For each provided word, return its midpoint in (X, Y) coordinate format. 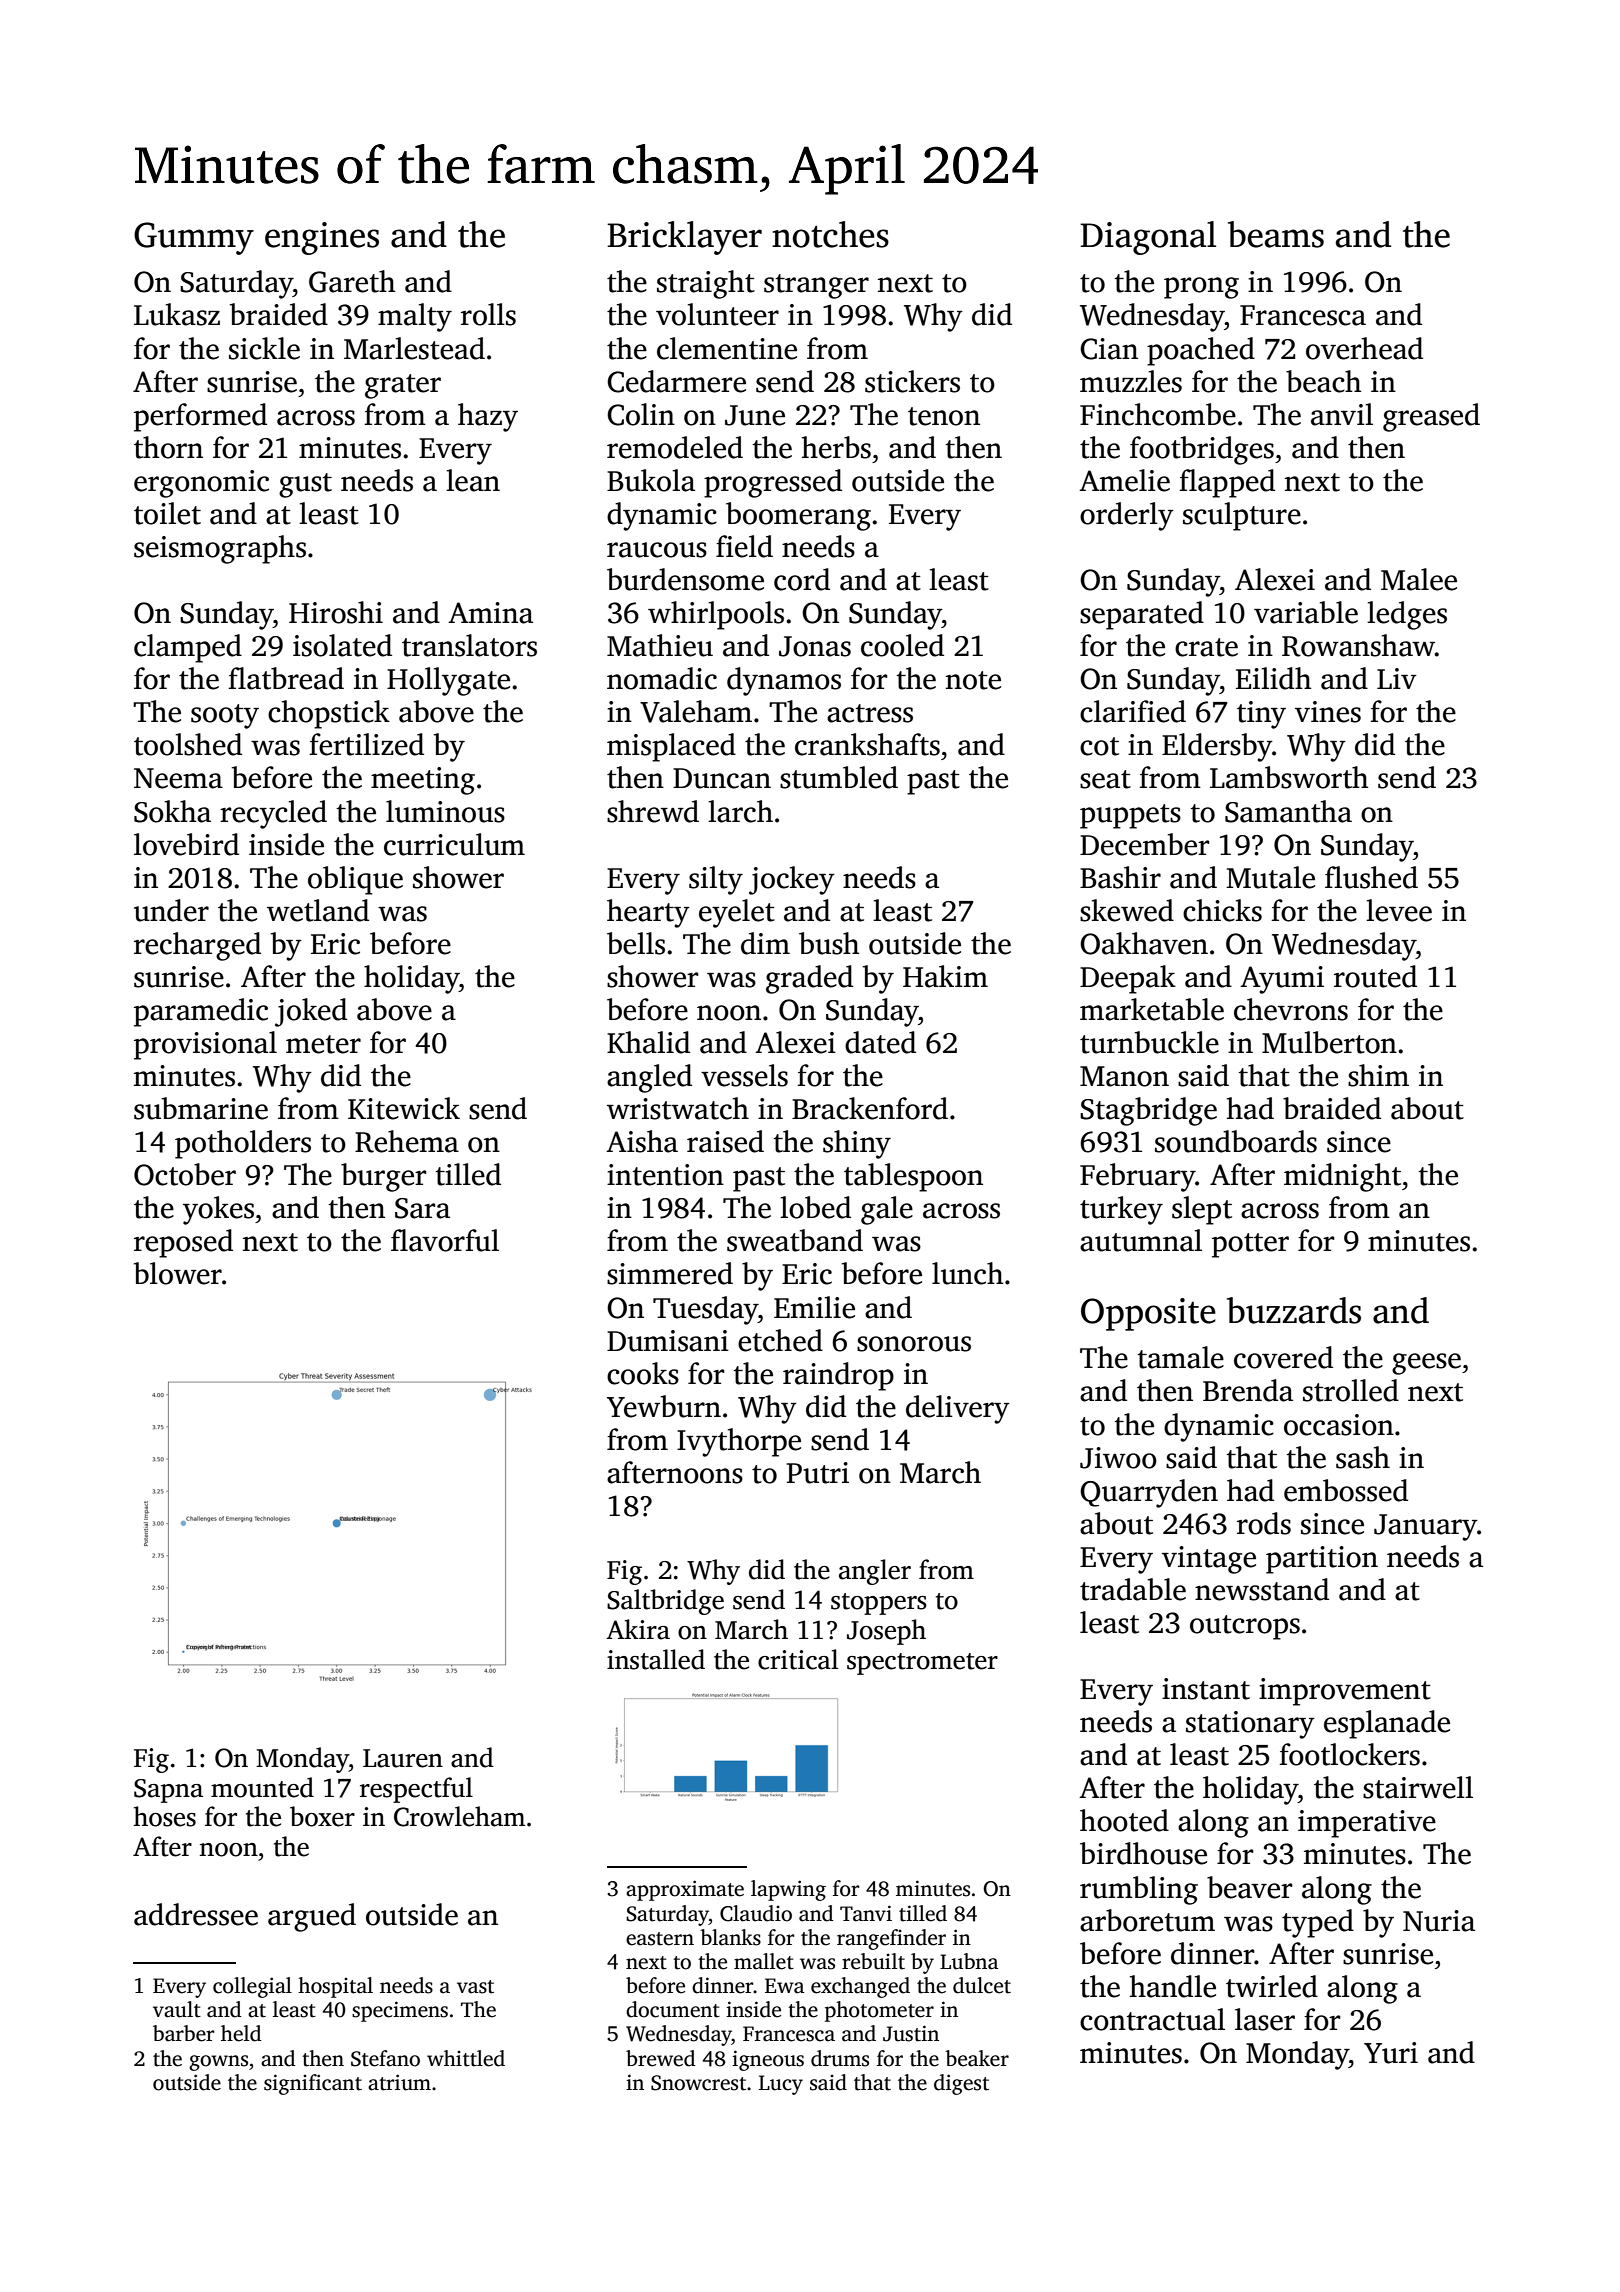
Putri (818, 1473)
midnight (1342, 1177)
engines (322, 238)
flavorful (445, 1240)
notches (830, 234)
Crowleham (459, 1816)
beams (1276, 234)
